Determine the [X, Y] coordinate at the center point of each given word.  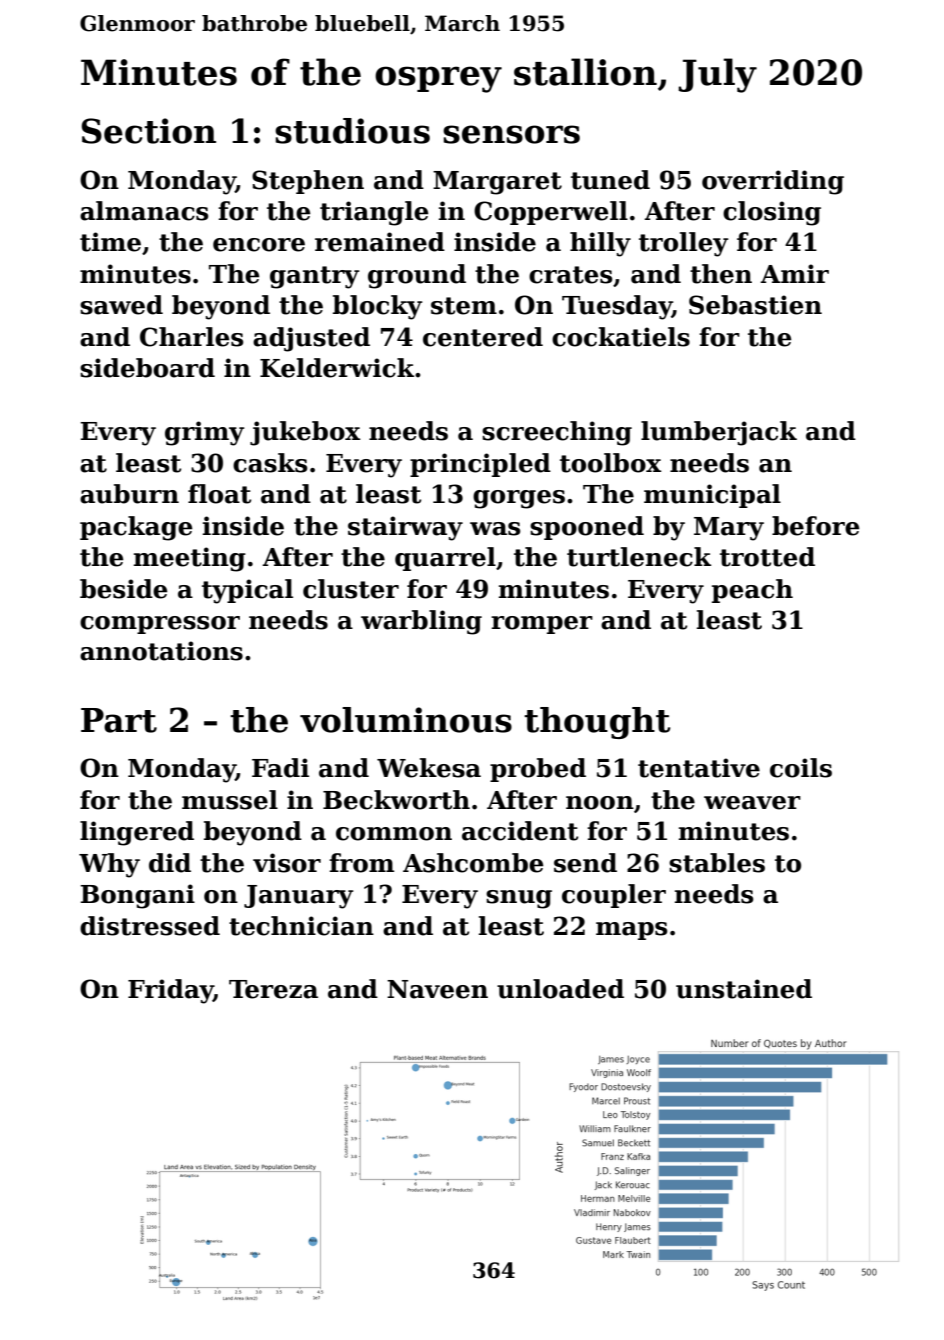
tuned [610, 180]
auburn [129, 494]
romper [542, 625]
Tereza [273, 989]
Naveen [437, 989]
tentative [699, 768]
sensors [511, 134]
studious [352, 131]
